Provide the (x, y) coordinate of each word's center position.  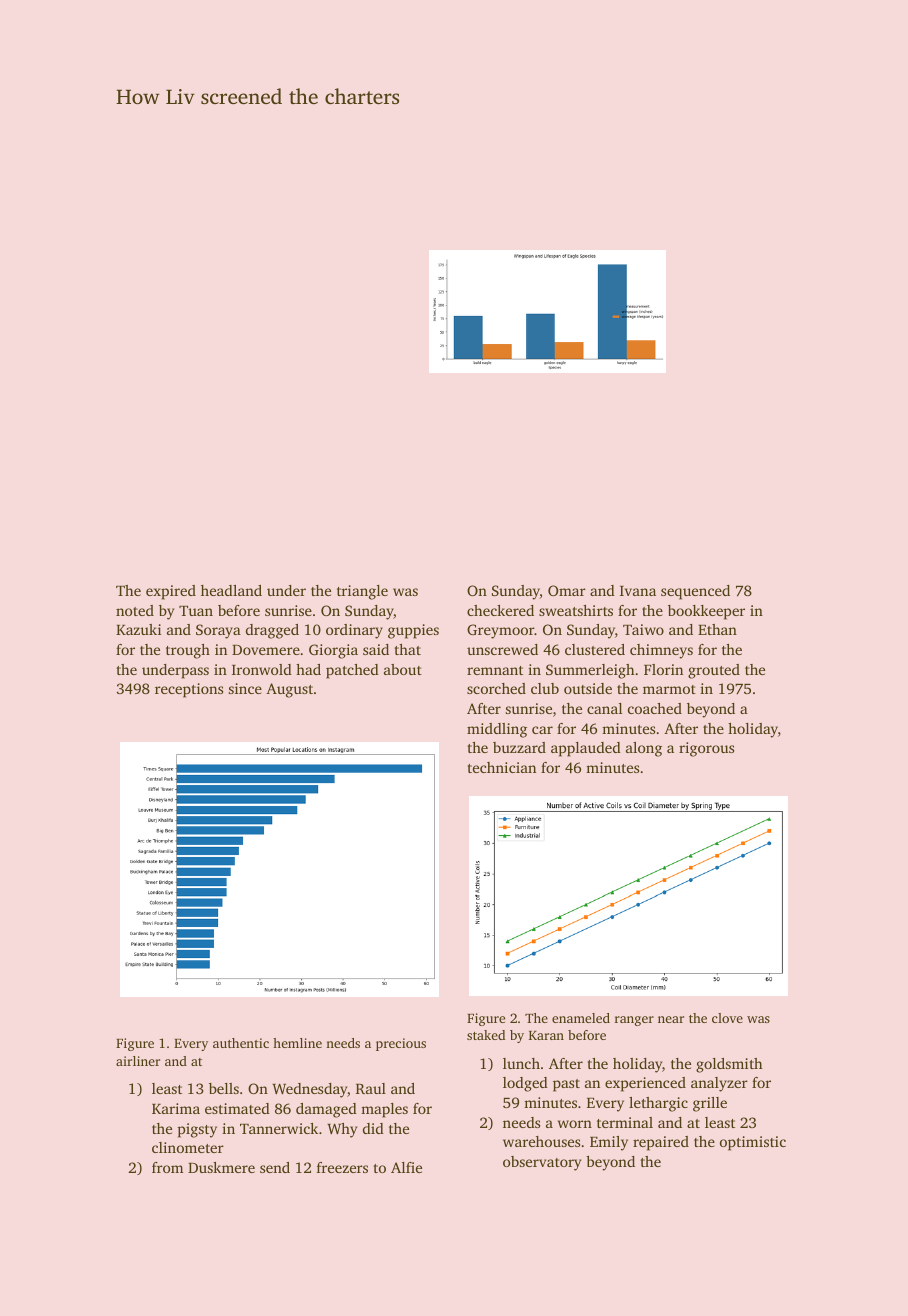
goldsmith (729, 1065)
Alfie (406, 1167)
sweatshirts (576, 610)
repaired (661, 1143)
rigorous (706, 749)
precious (401, 1044)
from (167, 1167)
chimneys (661, 651)
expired (171, 592)
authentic (241, 1043)
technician (501, 767)
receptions (189, 690)
